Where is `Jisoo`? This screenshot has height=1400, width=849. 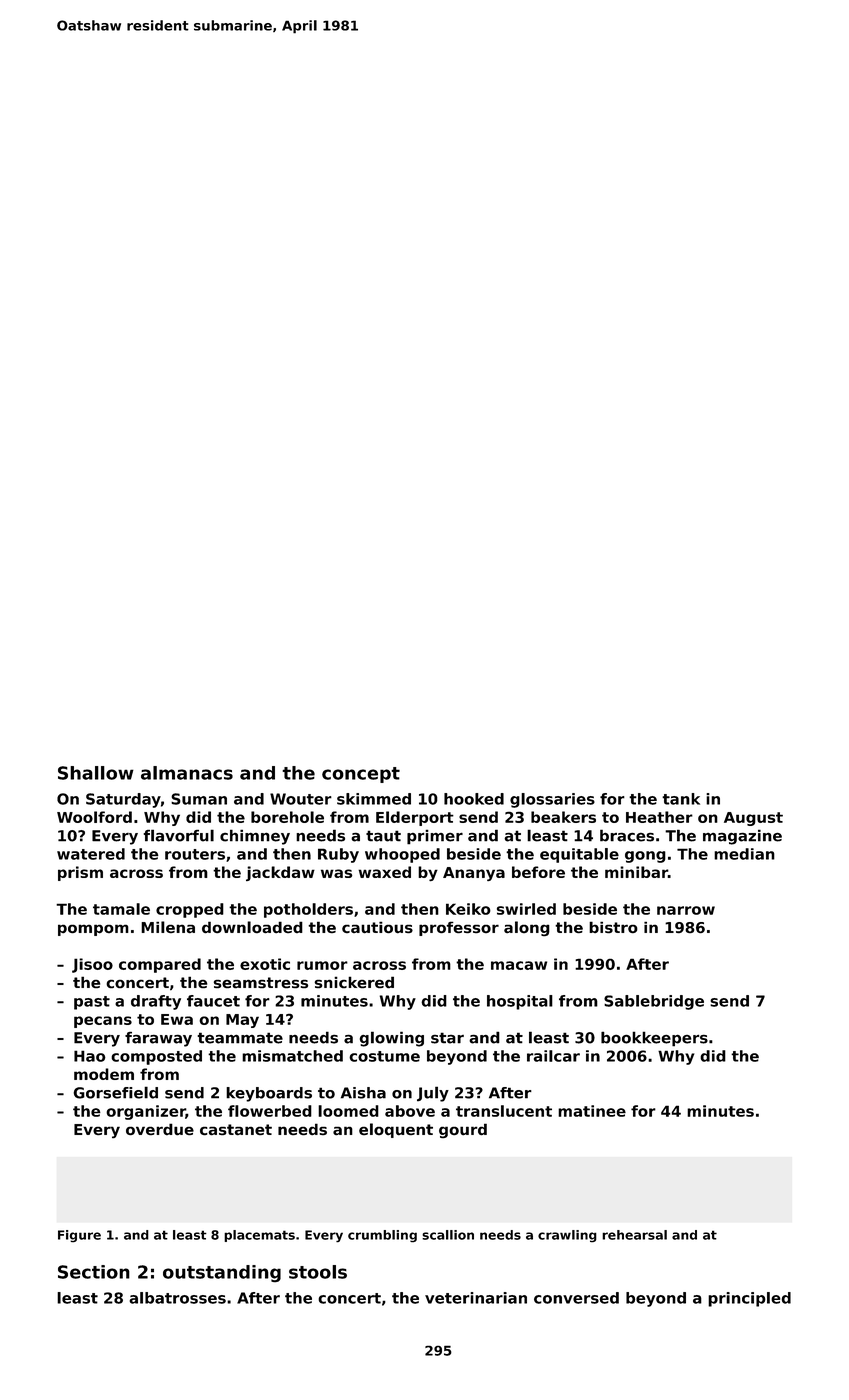
Jisoo is located at coordinates (92, 965).
